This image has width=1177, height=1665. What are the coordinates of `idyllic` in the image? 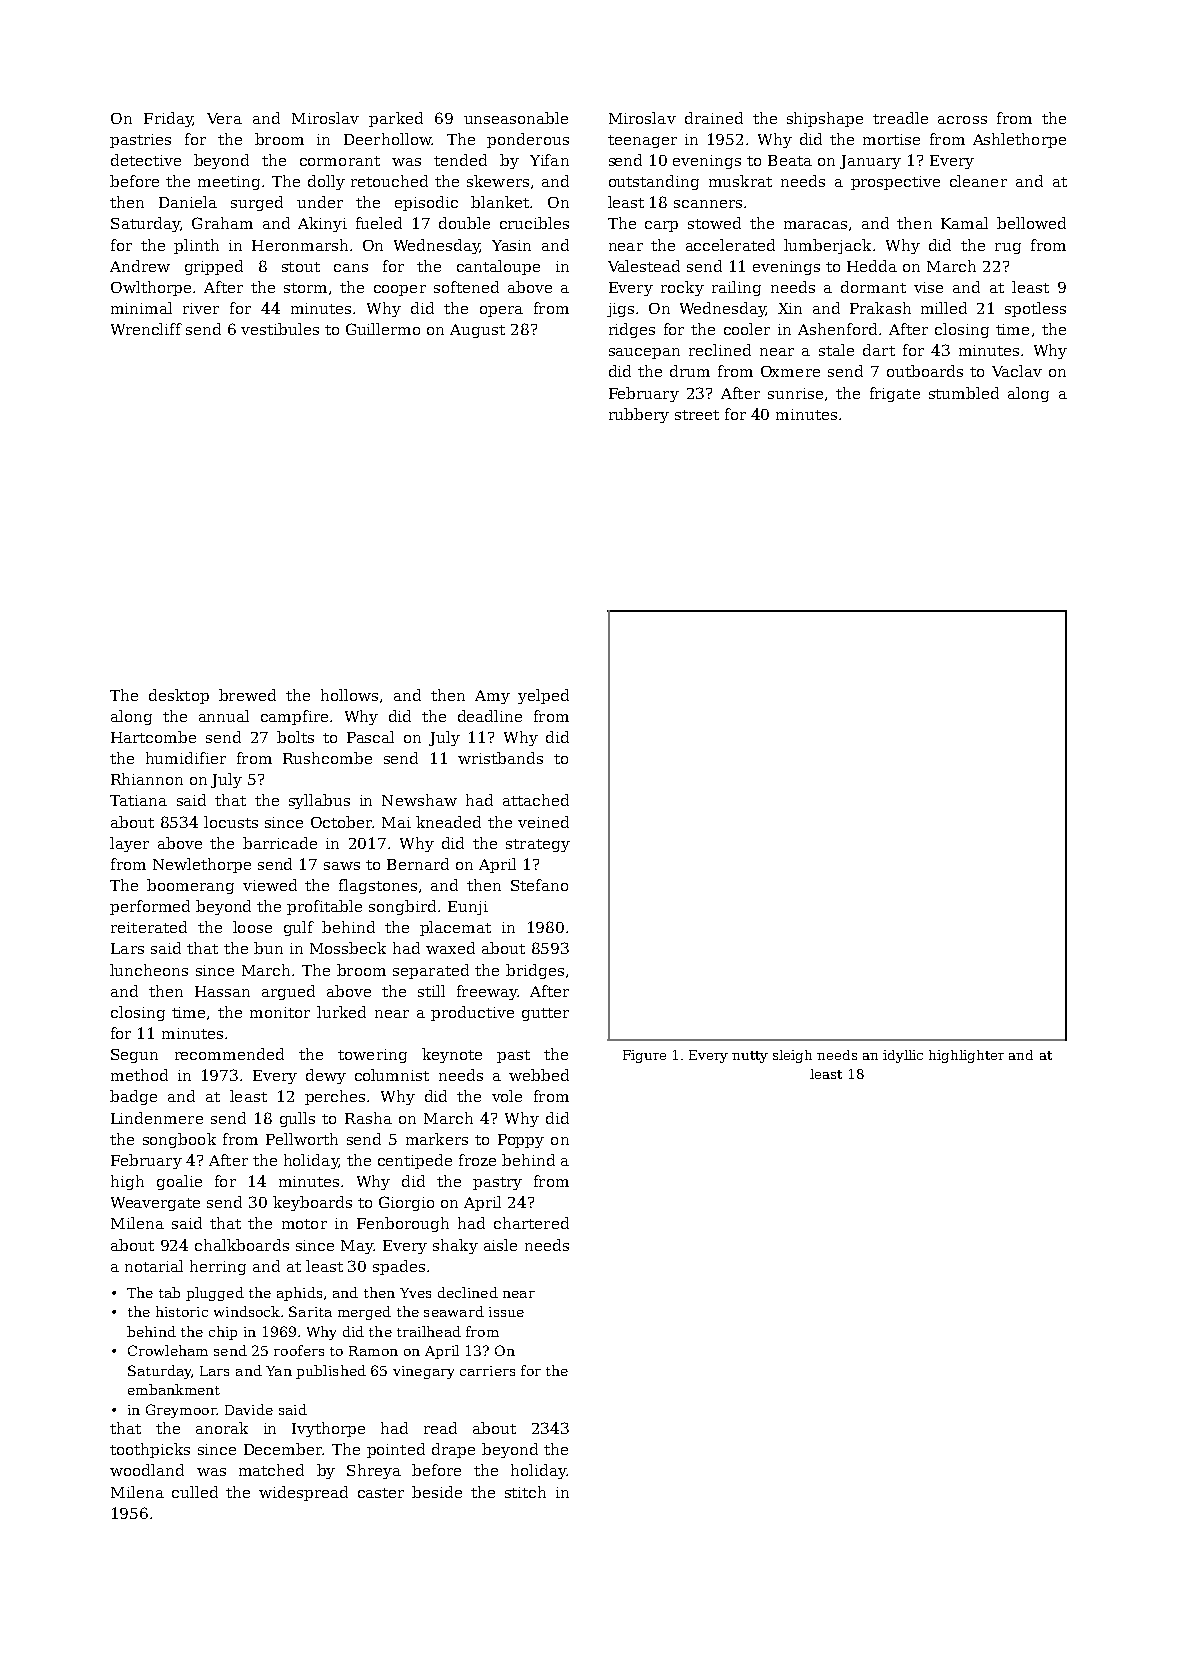 It's located at (903, 1056).
